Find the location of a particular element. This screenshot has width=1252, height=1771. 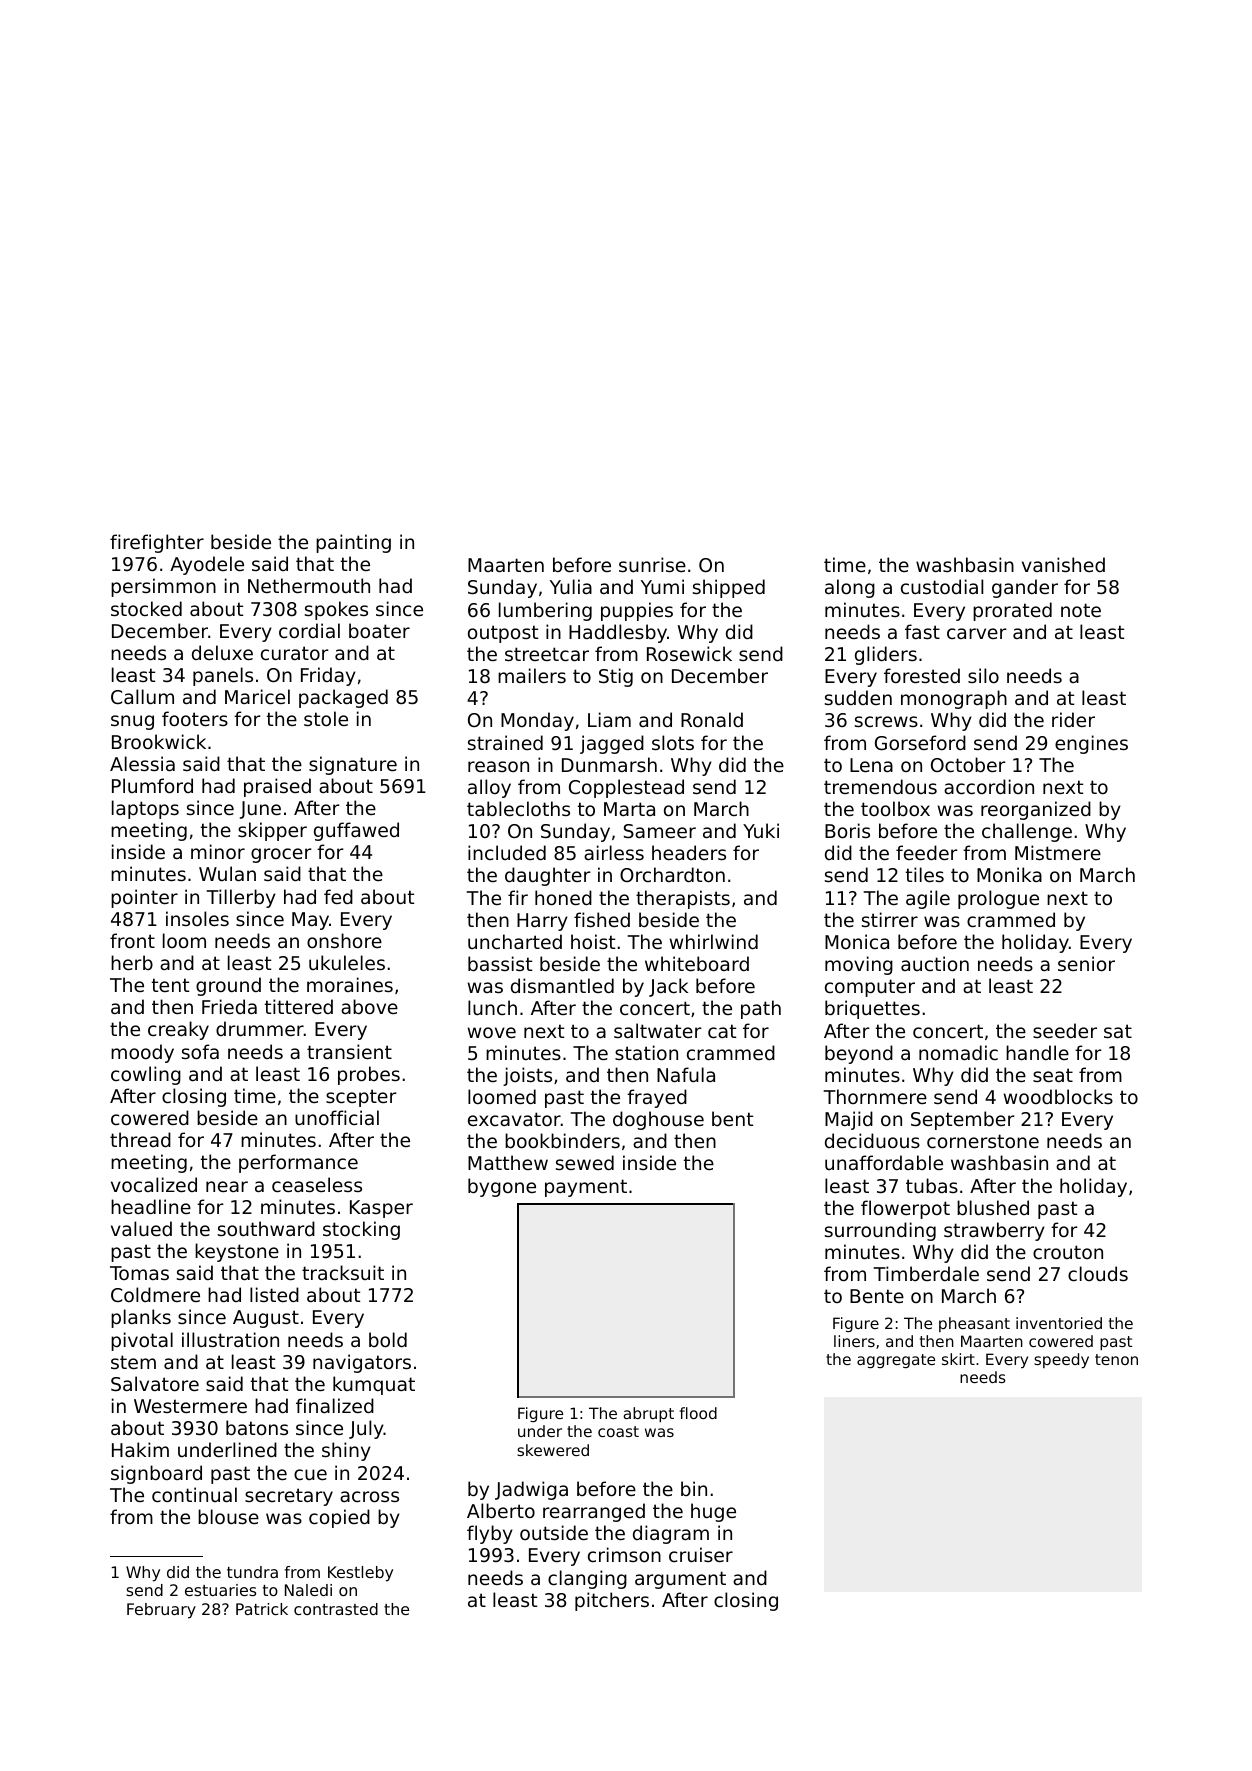

performance is located at coordinates (298, 1163).
